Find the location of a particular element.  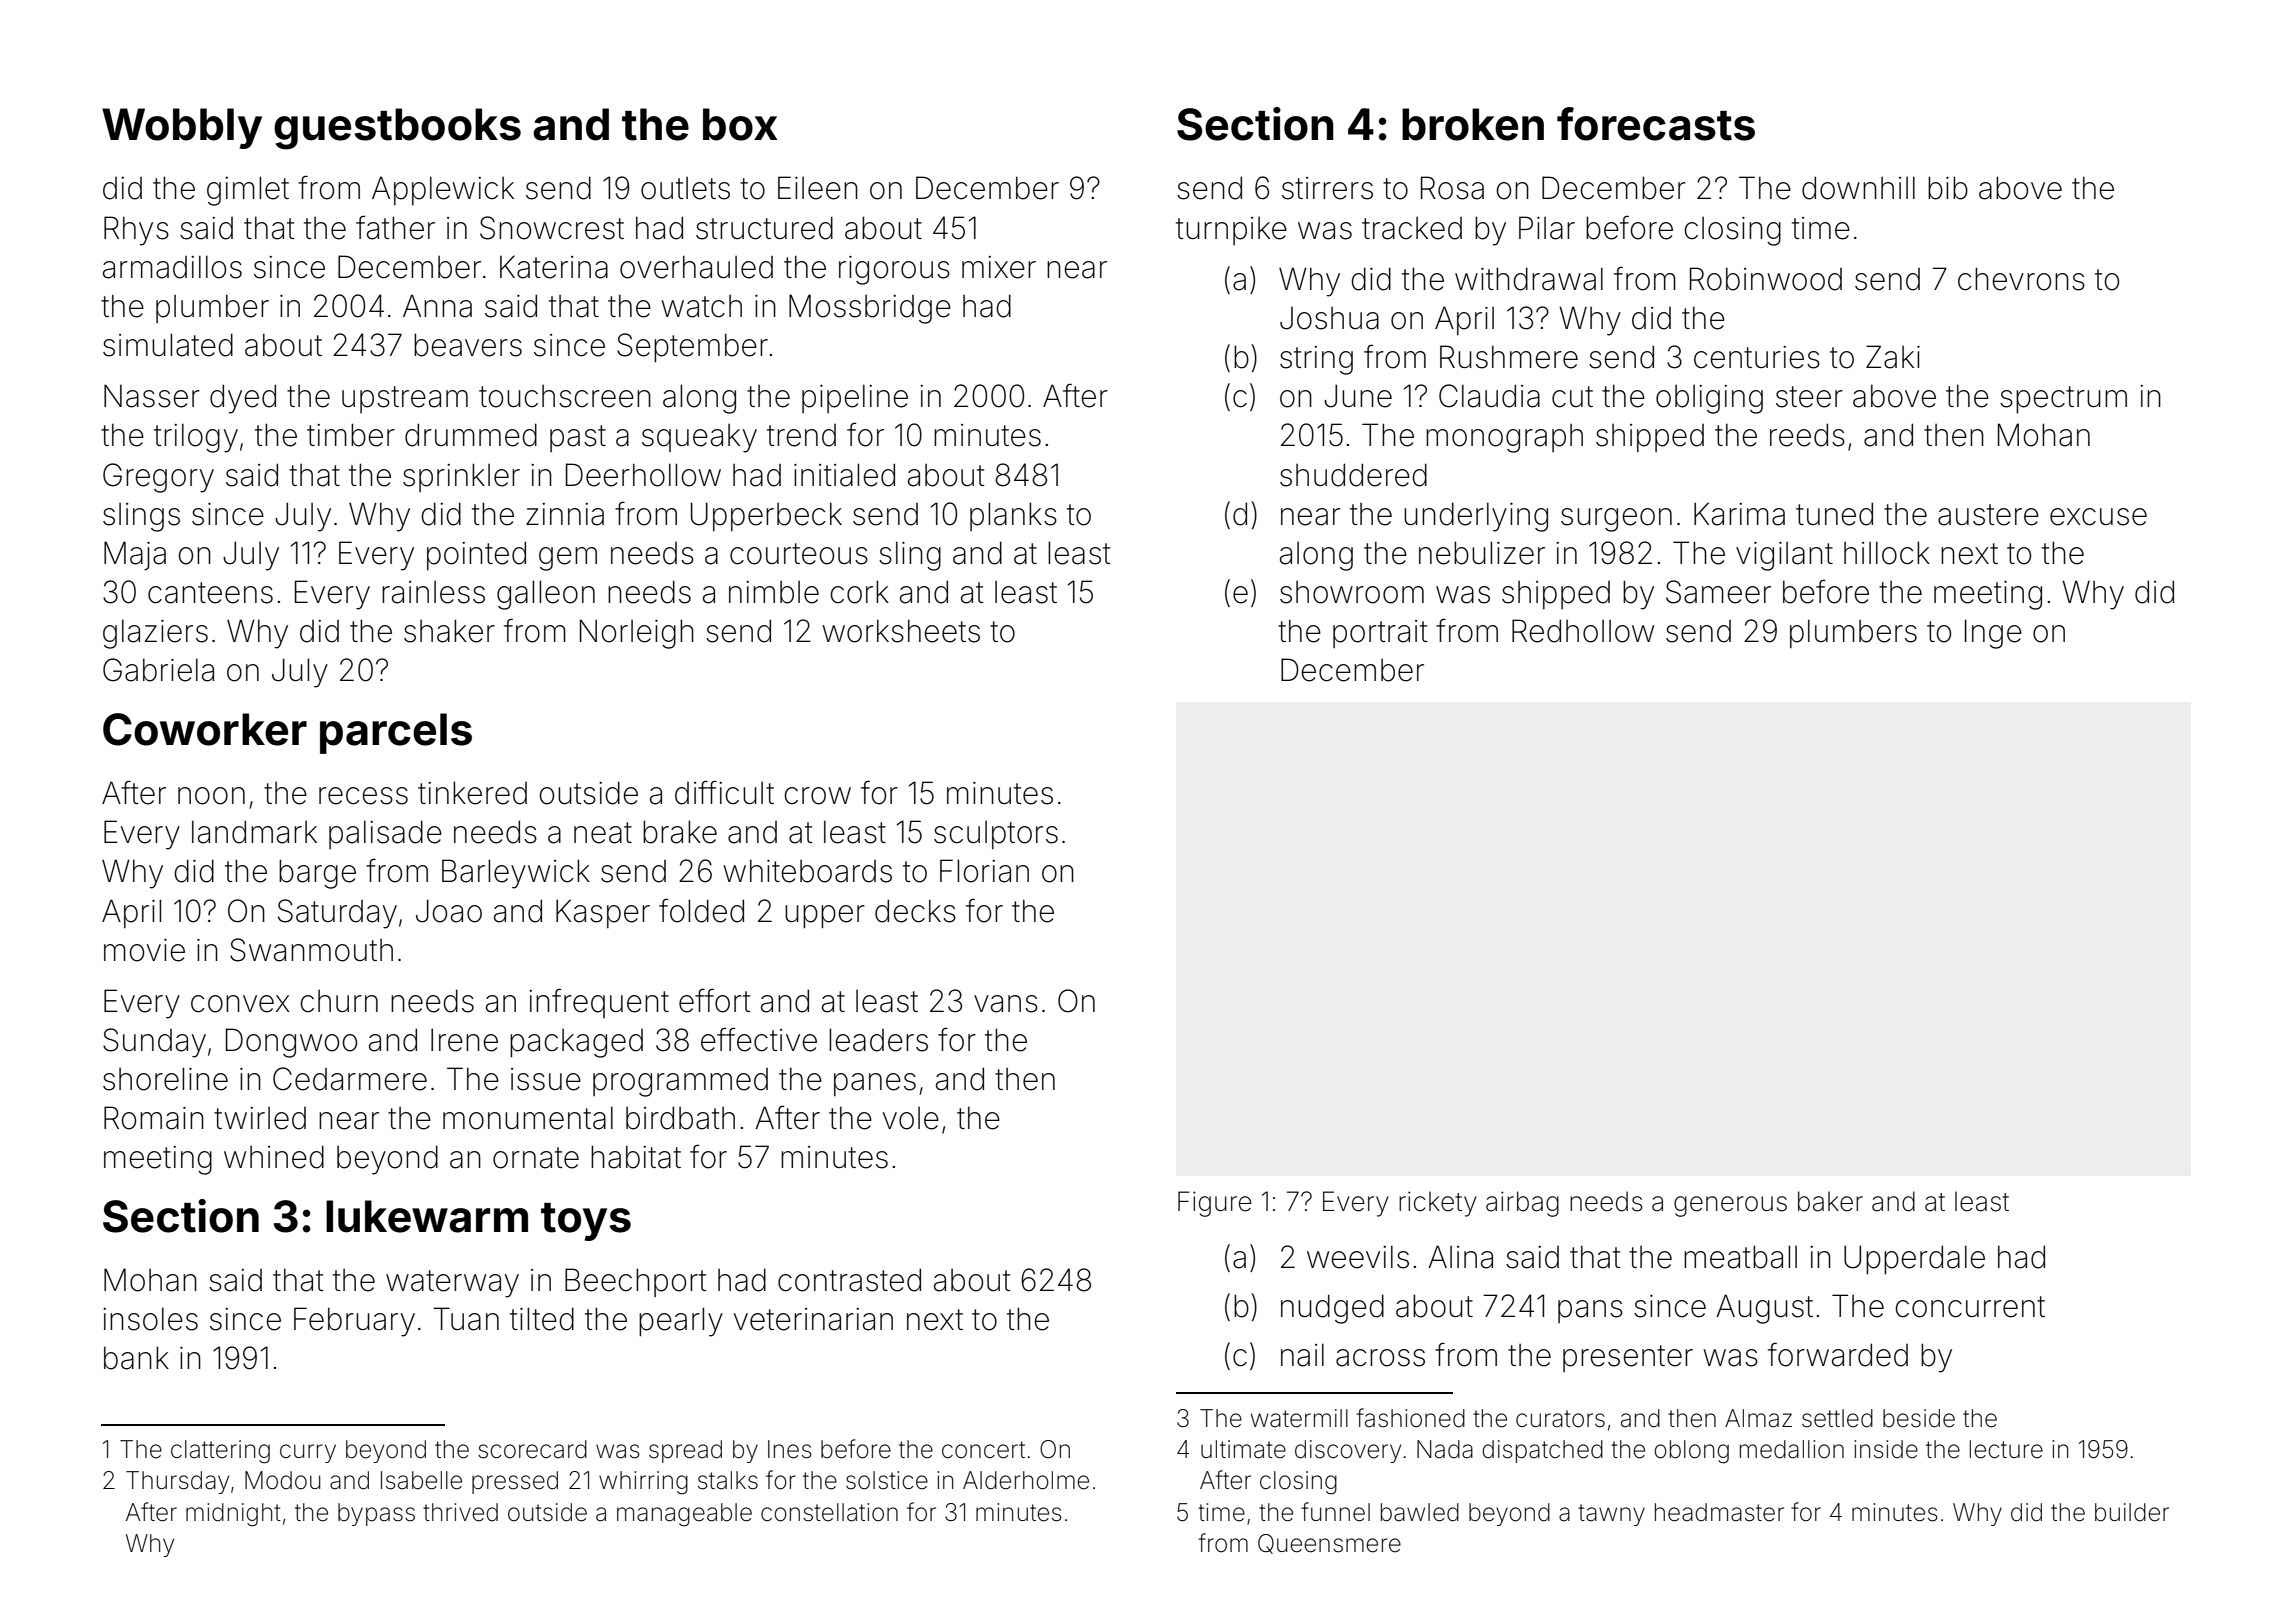

broken is located at coordinates (1473, 124).
